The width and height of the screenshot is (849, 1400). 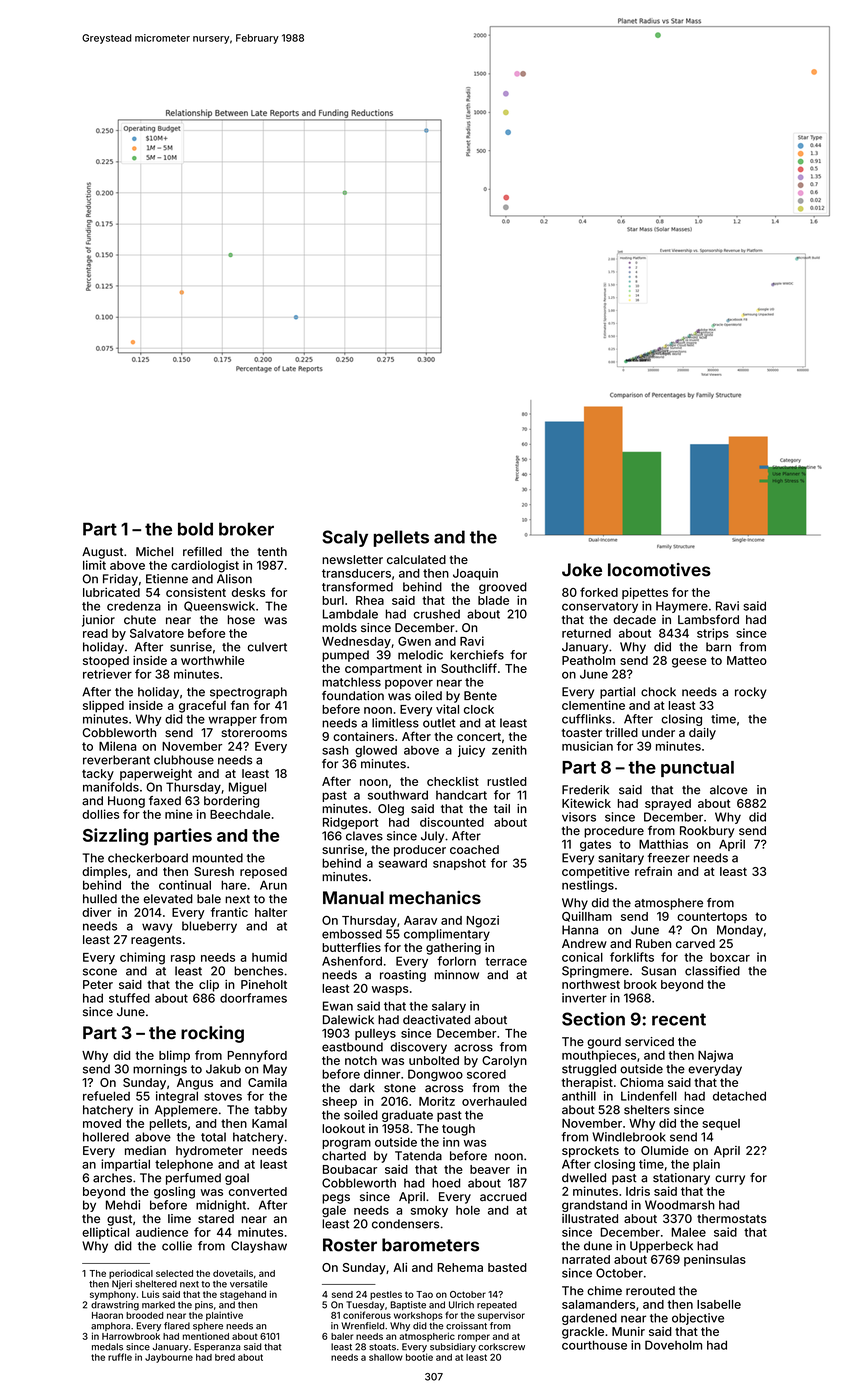 I want to click on concert, so click(x=479, y=737).
